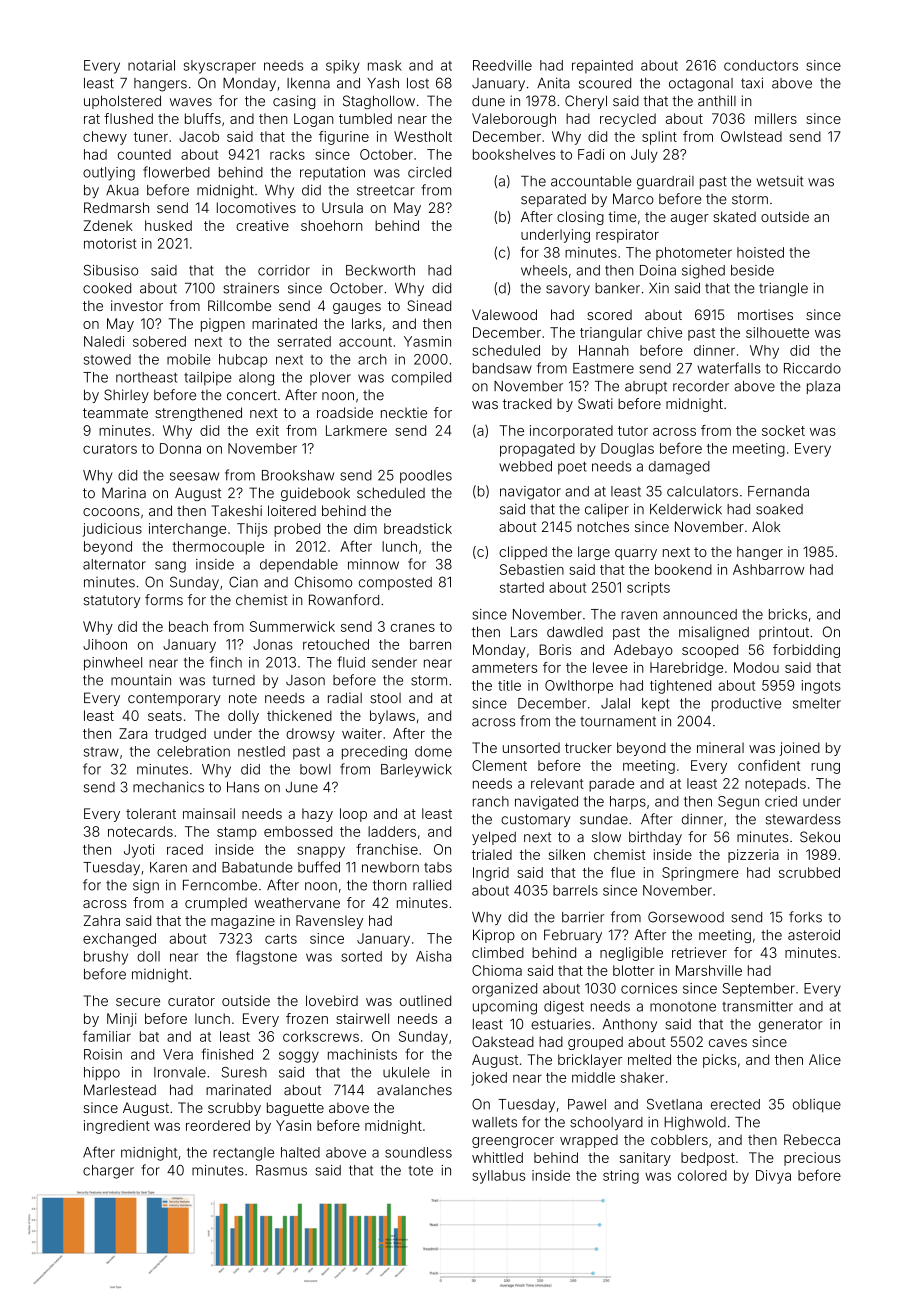  Describe the element at coordinates (218, 1125) in the screenshot. I see `reordered` at that location.
